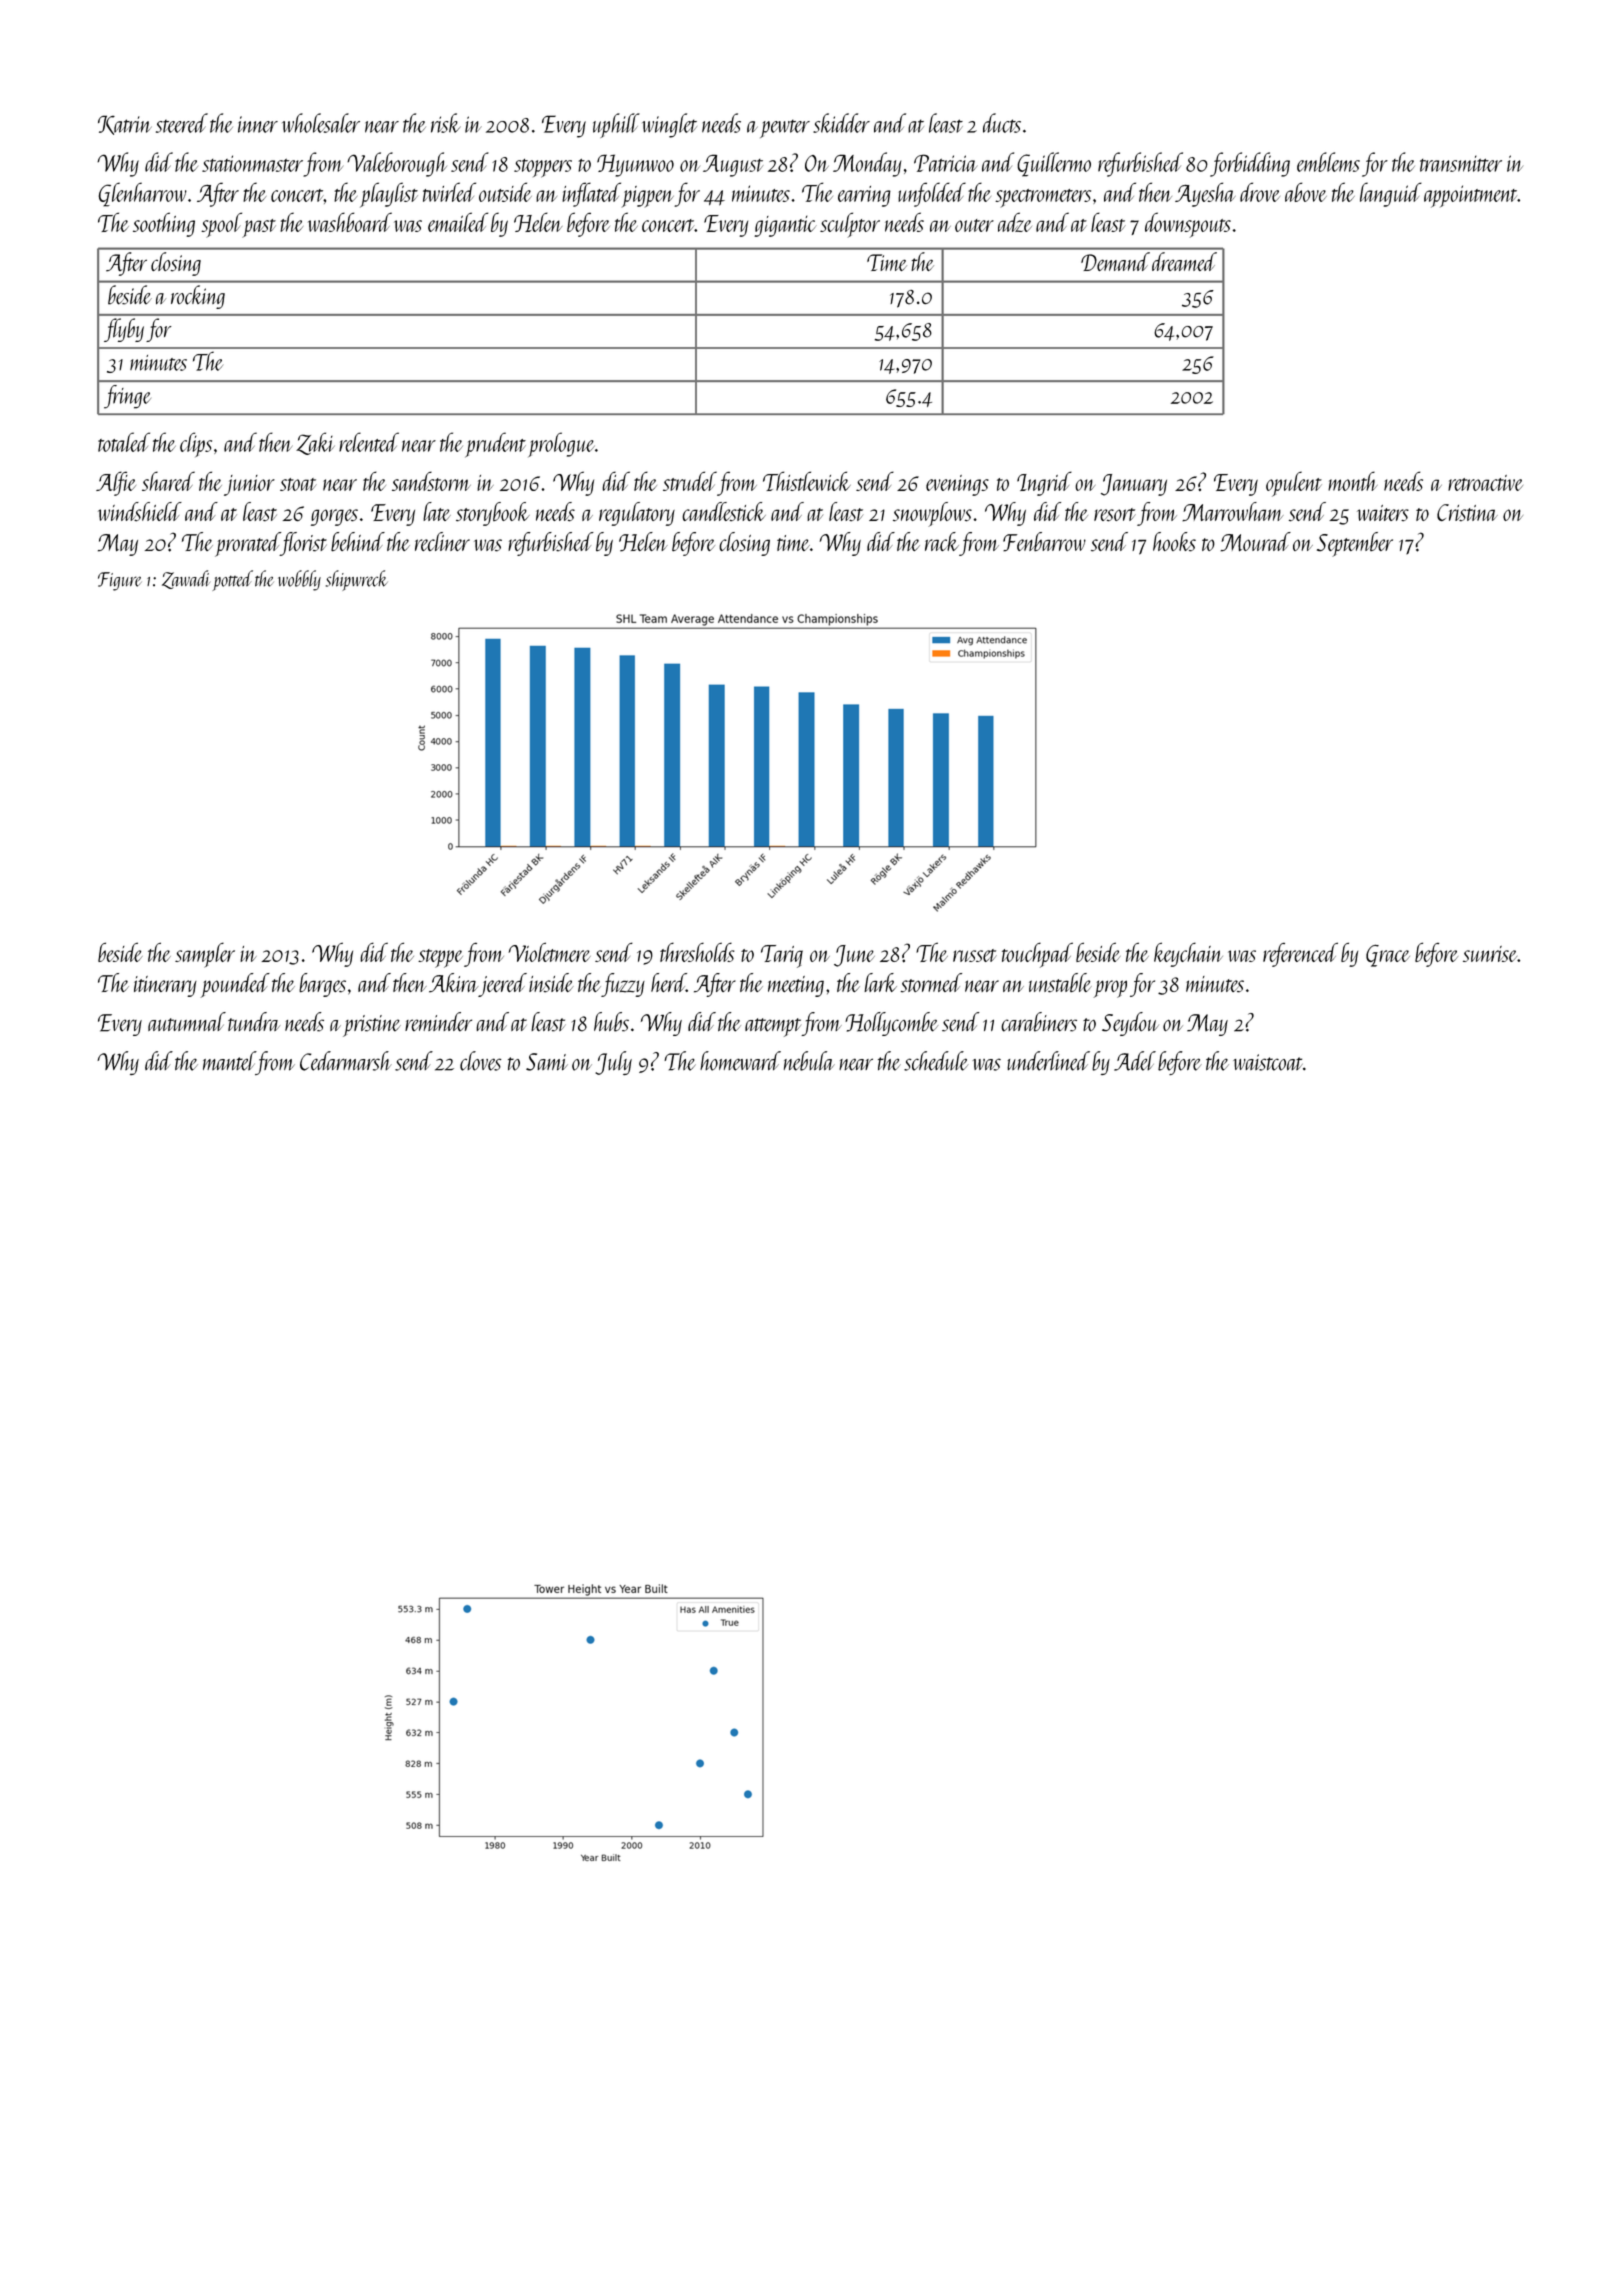 This page has width=1620, height=2292. I want to click on prorated, so click(247, 544).
